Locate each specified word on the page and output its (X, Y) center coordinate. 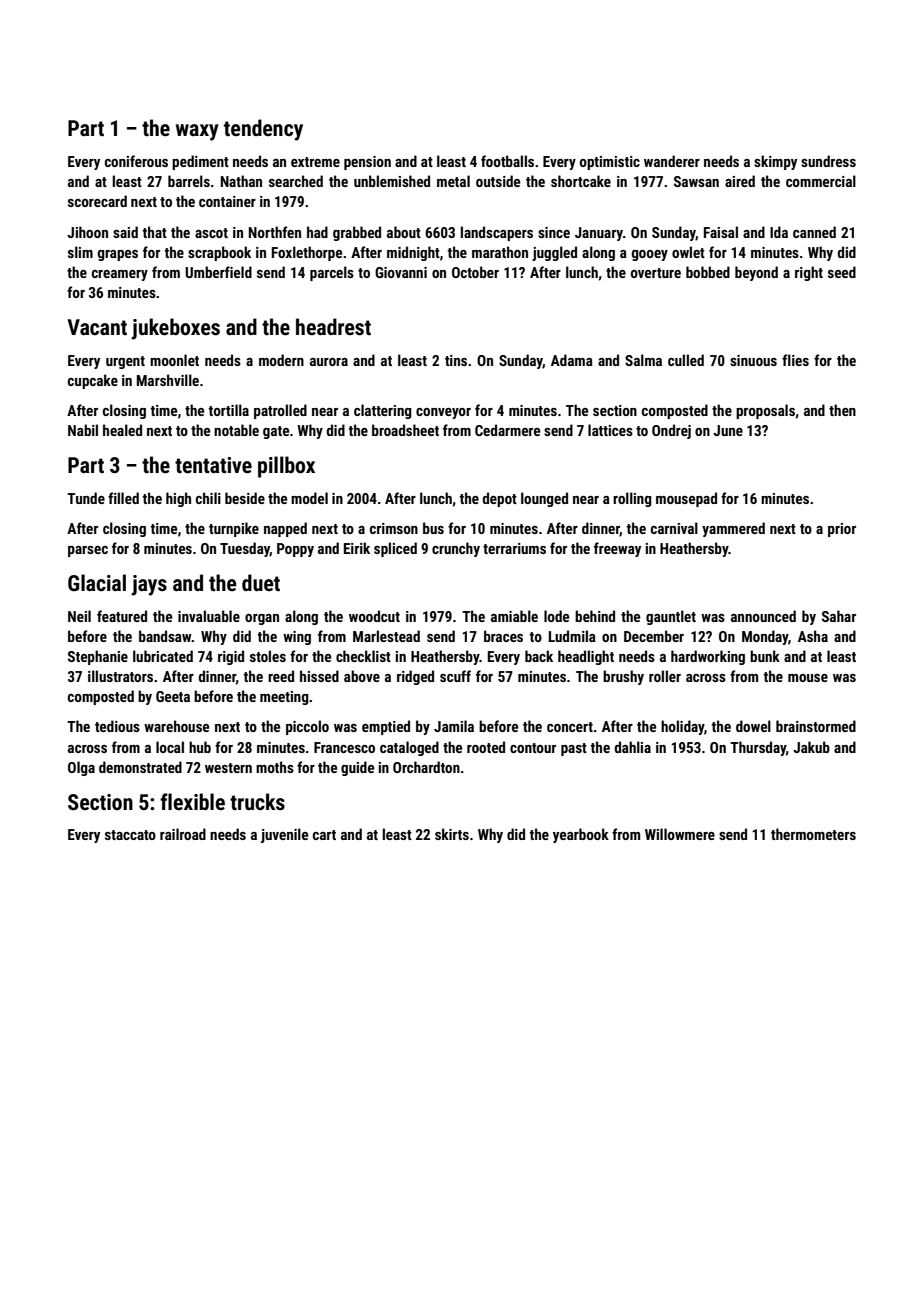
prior (842, 530)
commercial (821, 181)
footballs (507, 161)
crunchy (456, 549)
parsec (88, 551)
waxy (197, 132)
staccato (130, 835)
